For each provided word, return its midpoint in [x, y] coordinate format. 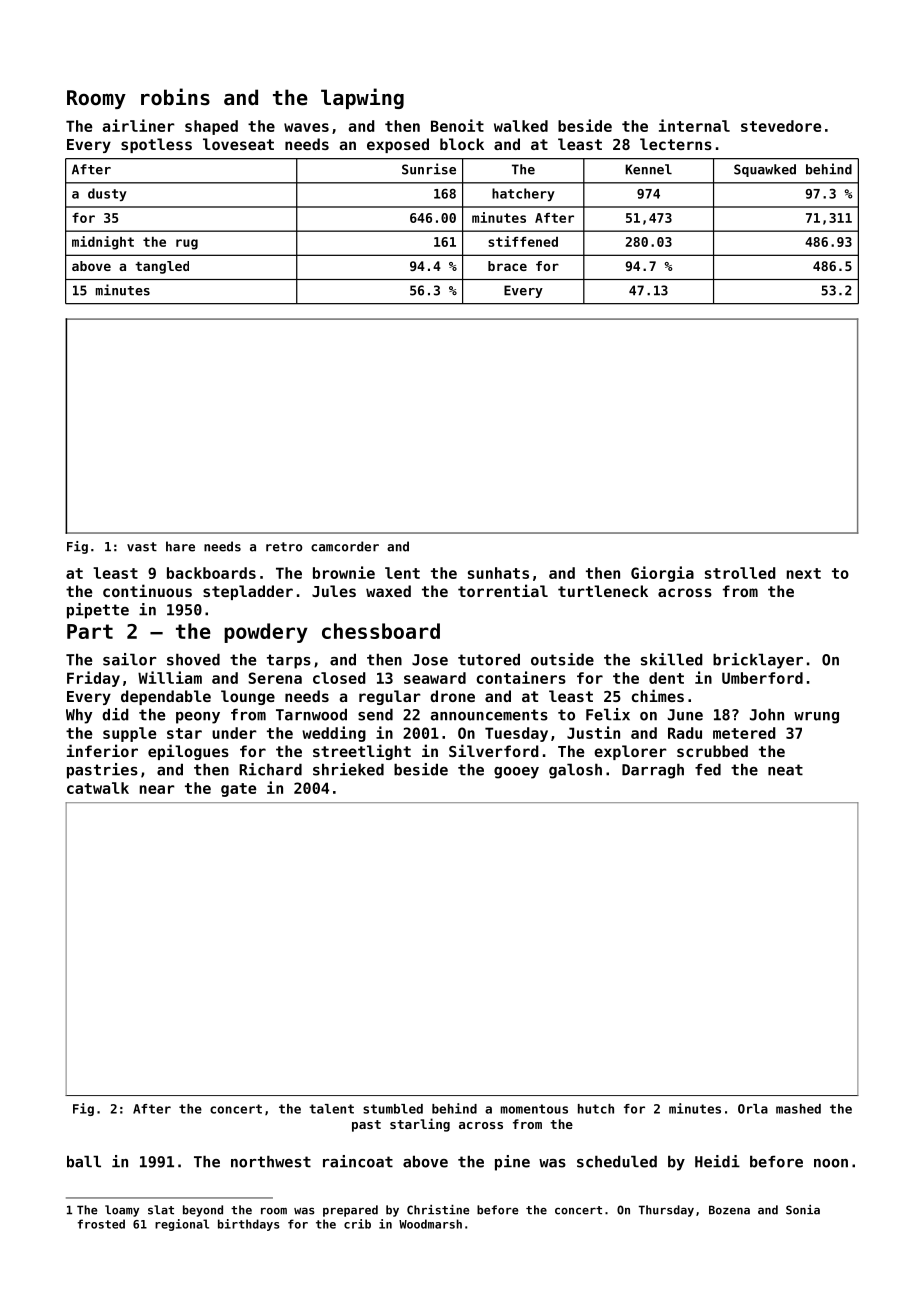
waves [306, 127]
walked [521, 126]
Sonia [803, 1210]
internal [694, 125]
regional [182, 1225]
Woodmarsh [430, 1224]
